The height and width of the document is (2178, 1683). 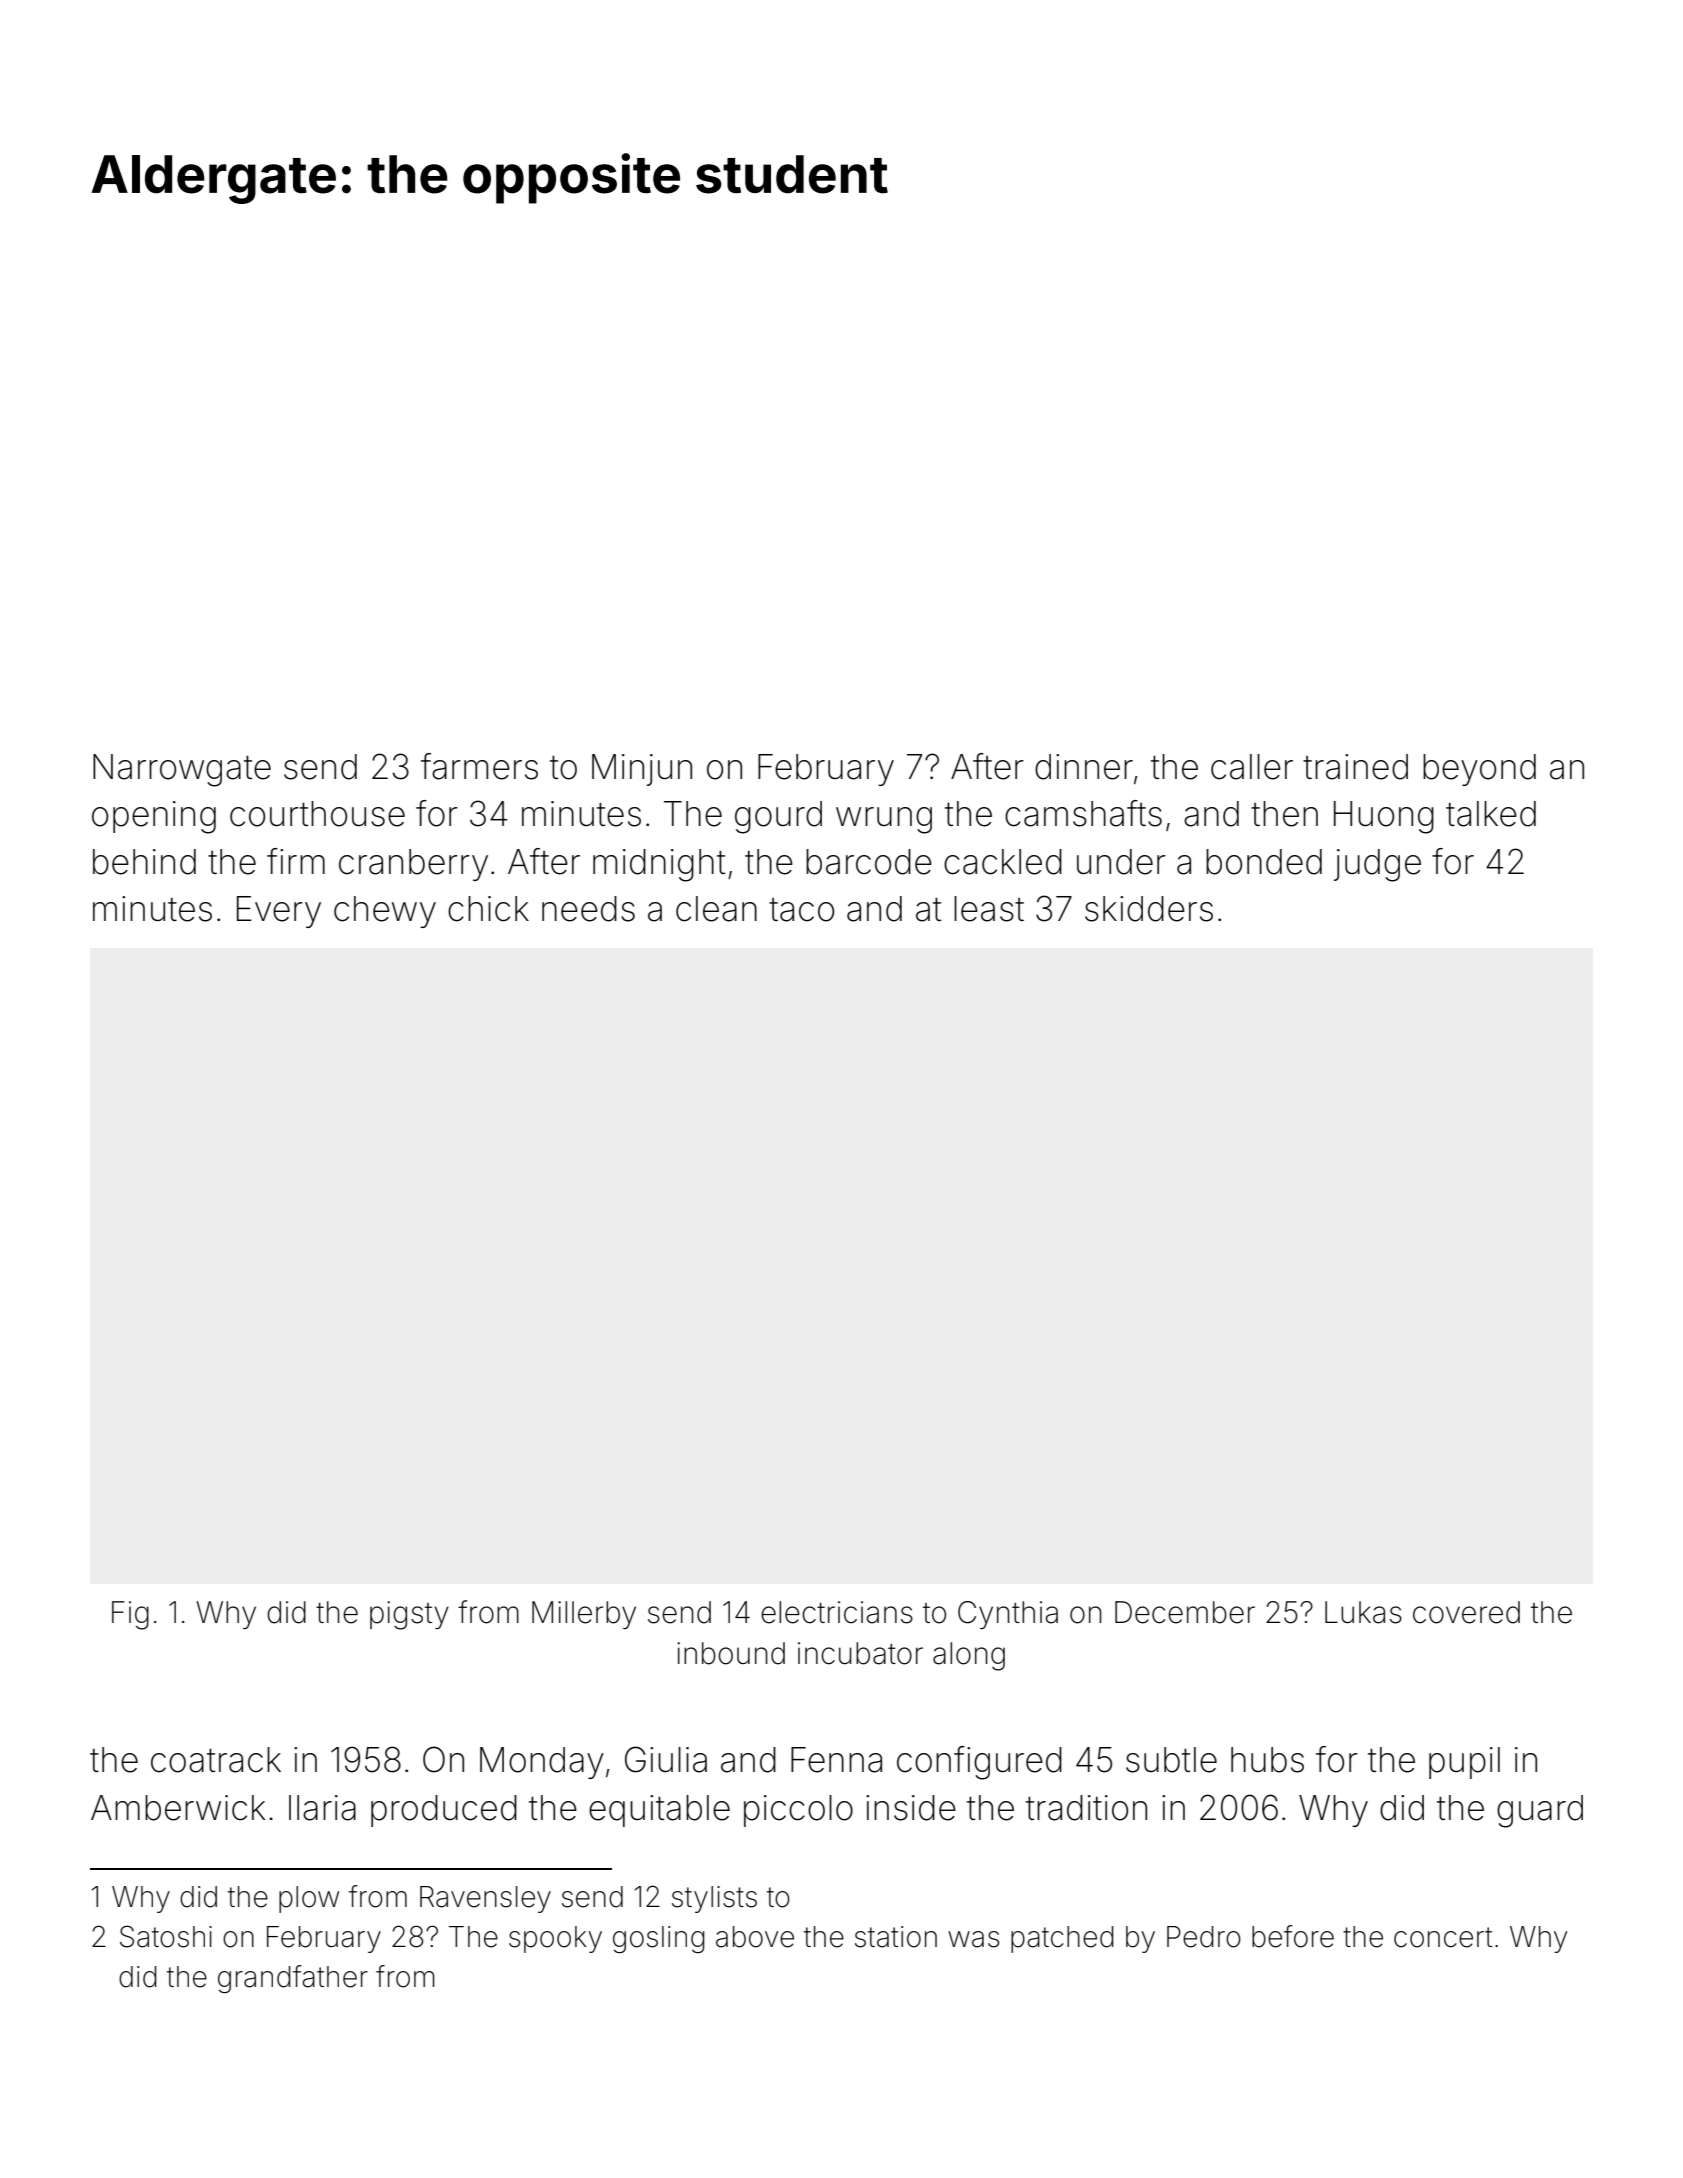 What do you see at coordinates (279, 912) in the document?
I see `Every` at bounding box center [279, 912].
